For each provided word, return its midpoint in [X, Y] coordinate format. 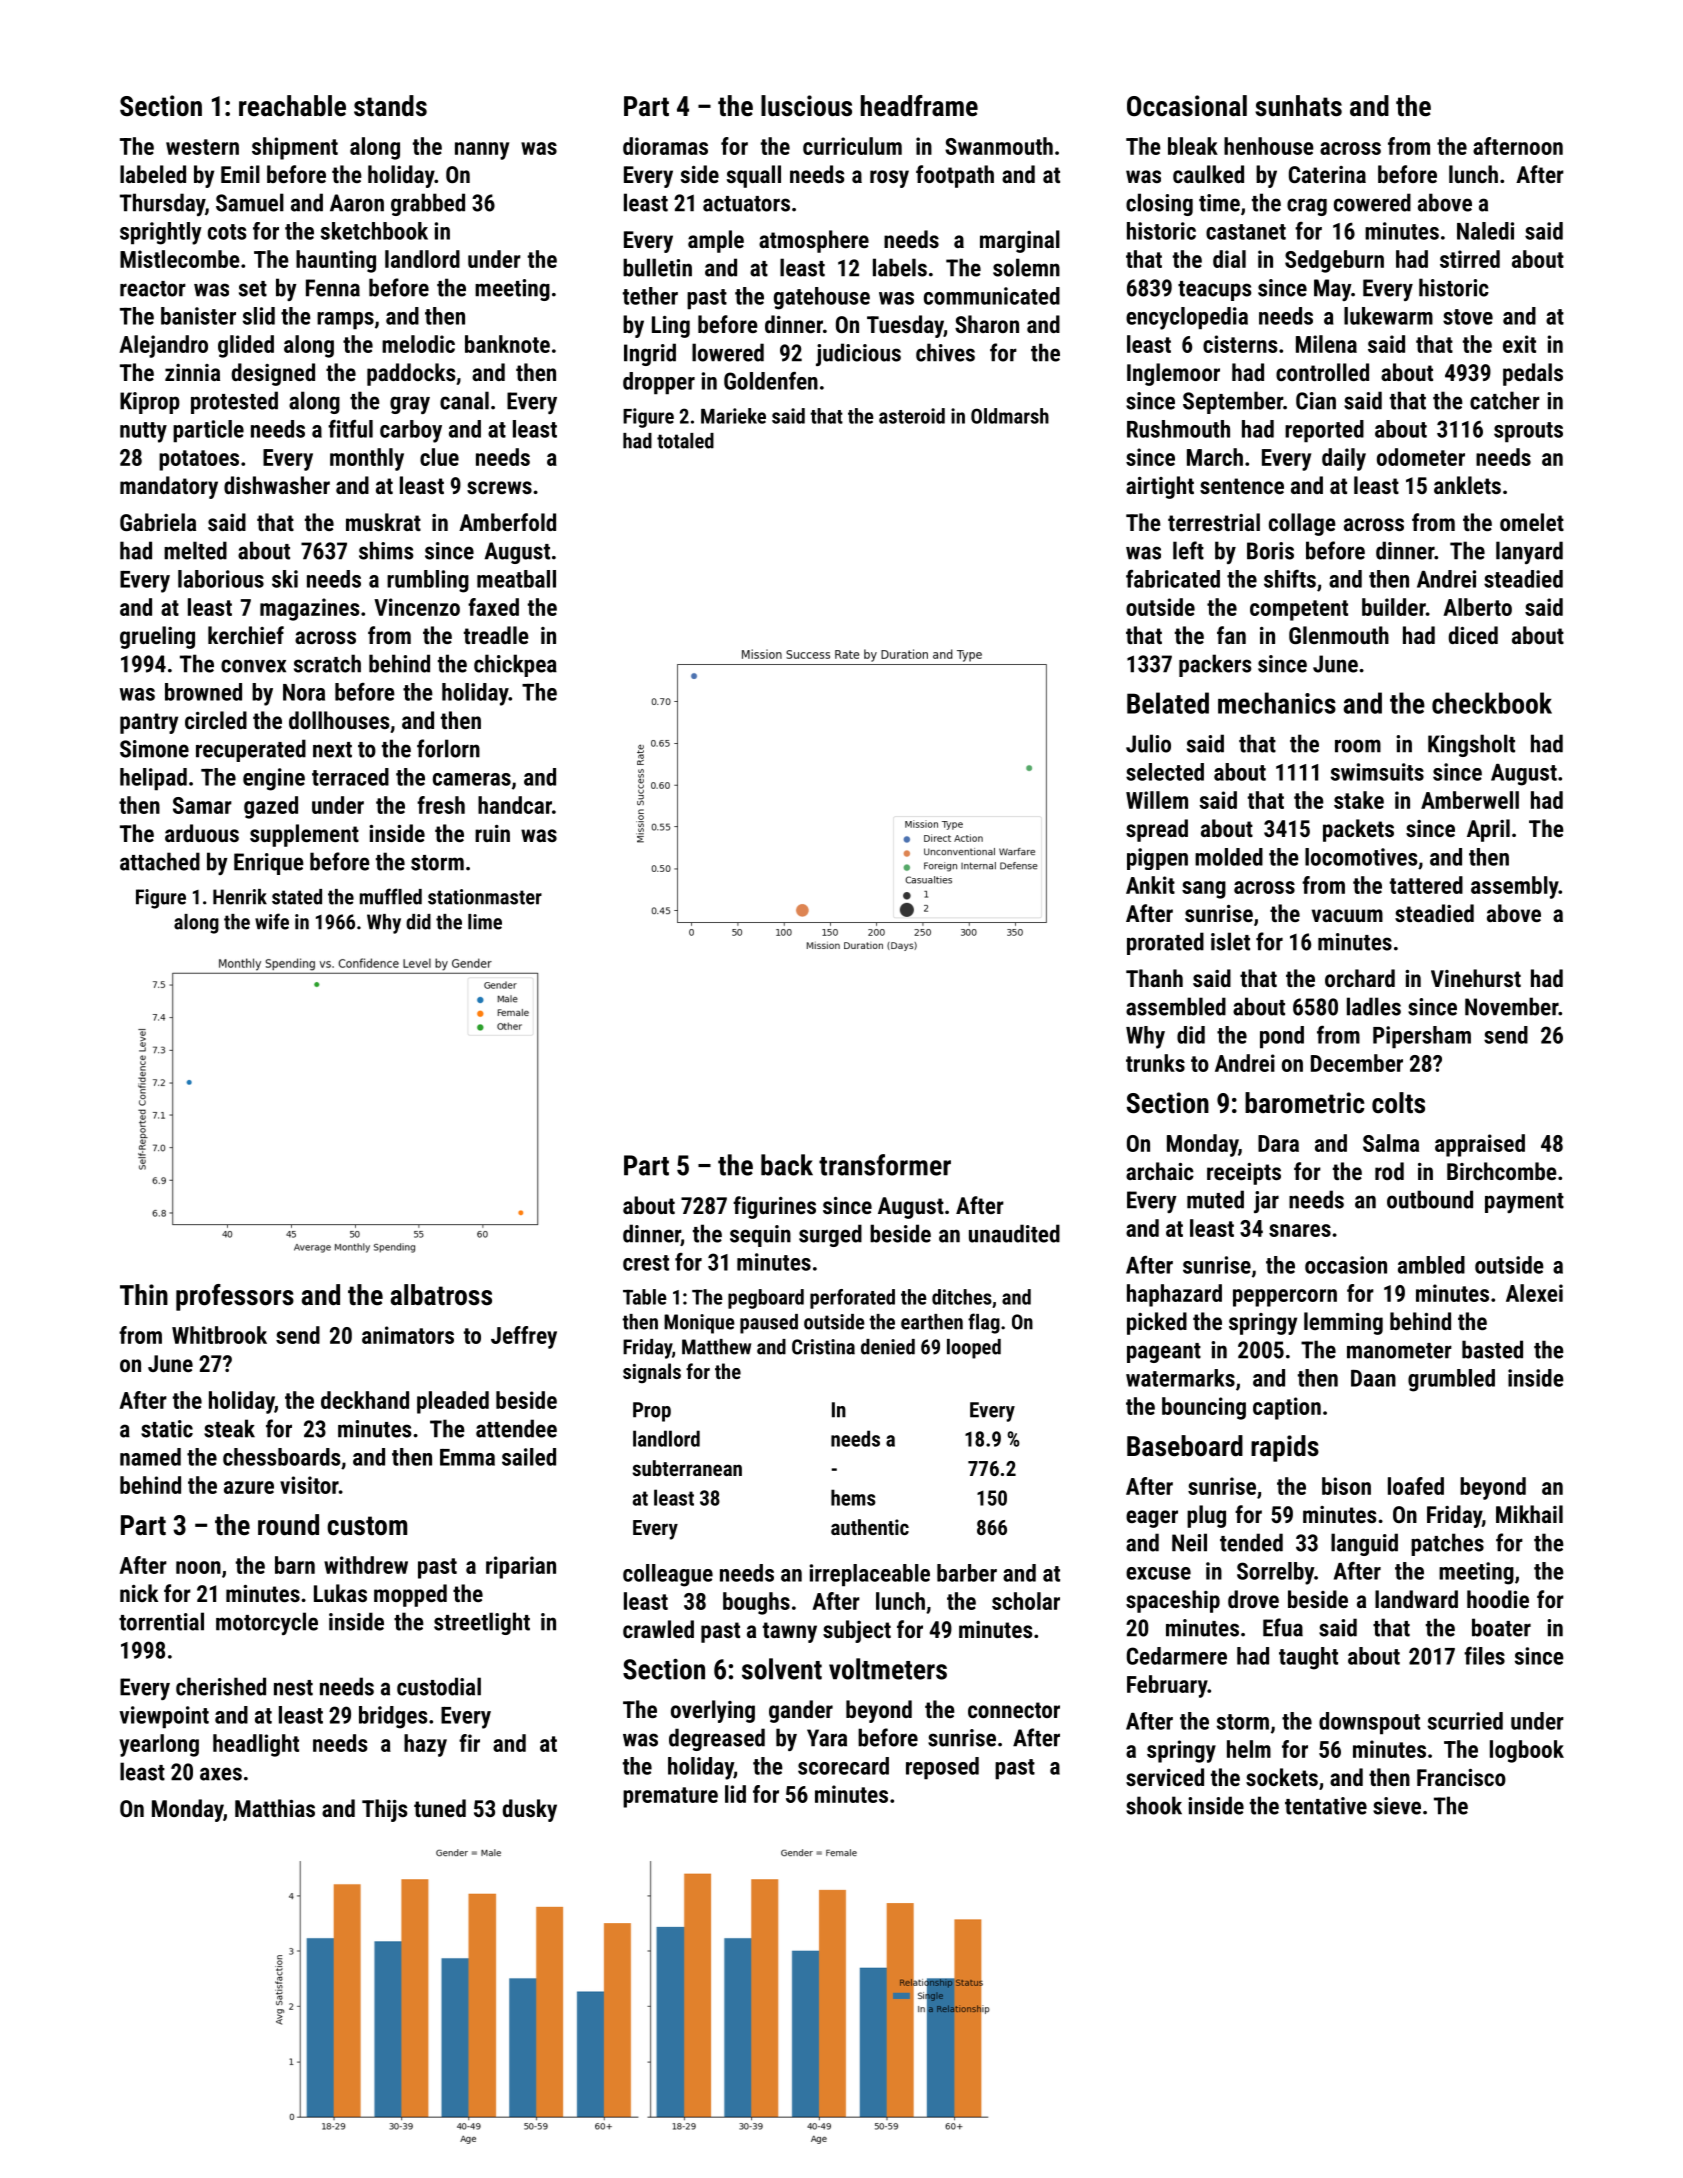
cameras [472, 779]
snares [1300, 1230]
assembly [1515, 887]
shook [1154, 1805]
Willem [1157, 800]
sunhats [1298, 106]
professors [235, 1297]
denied [888, 1347]
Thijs [385, 1810]
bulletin [657, 267]
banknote [507, 344]
